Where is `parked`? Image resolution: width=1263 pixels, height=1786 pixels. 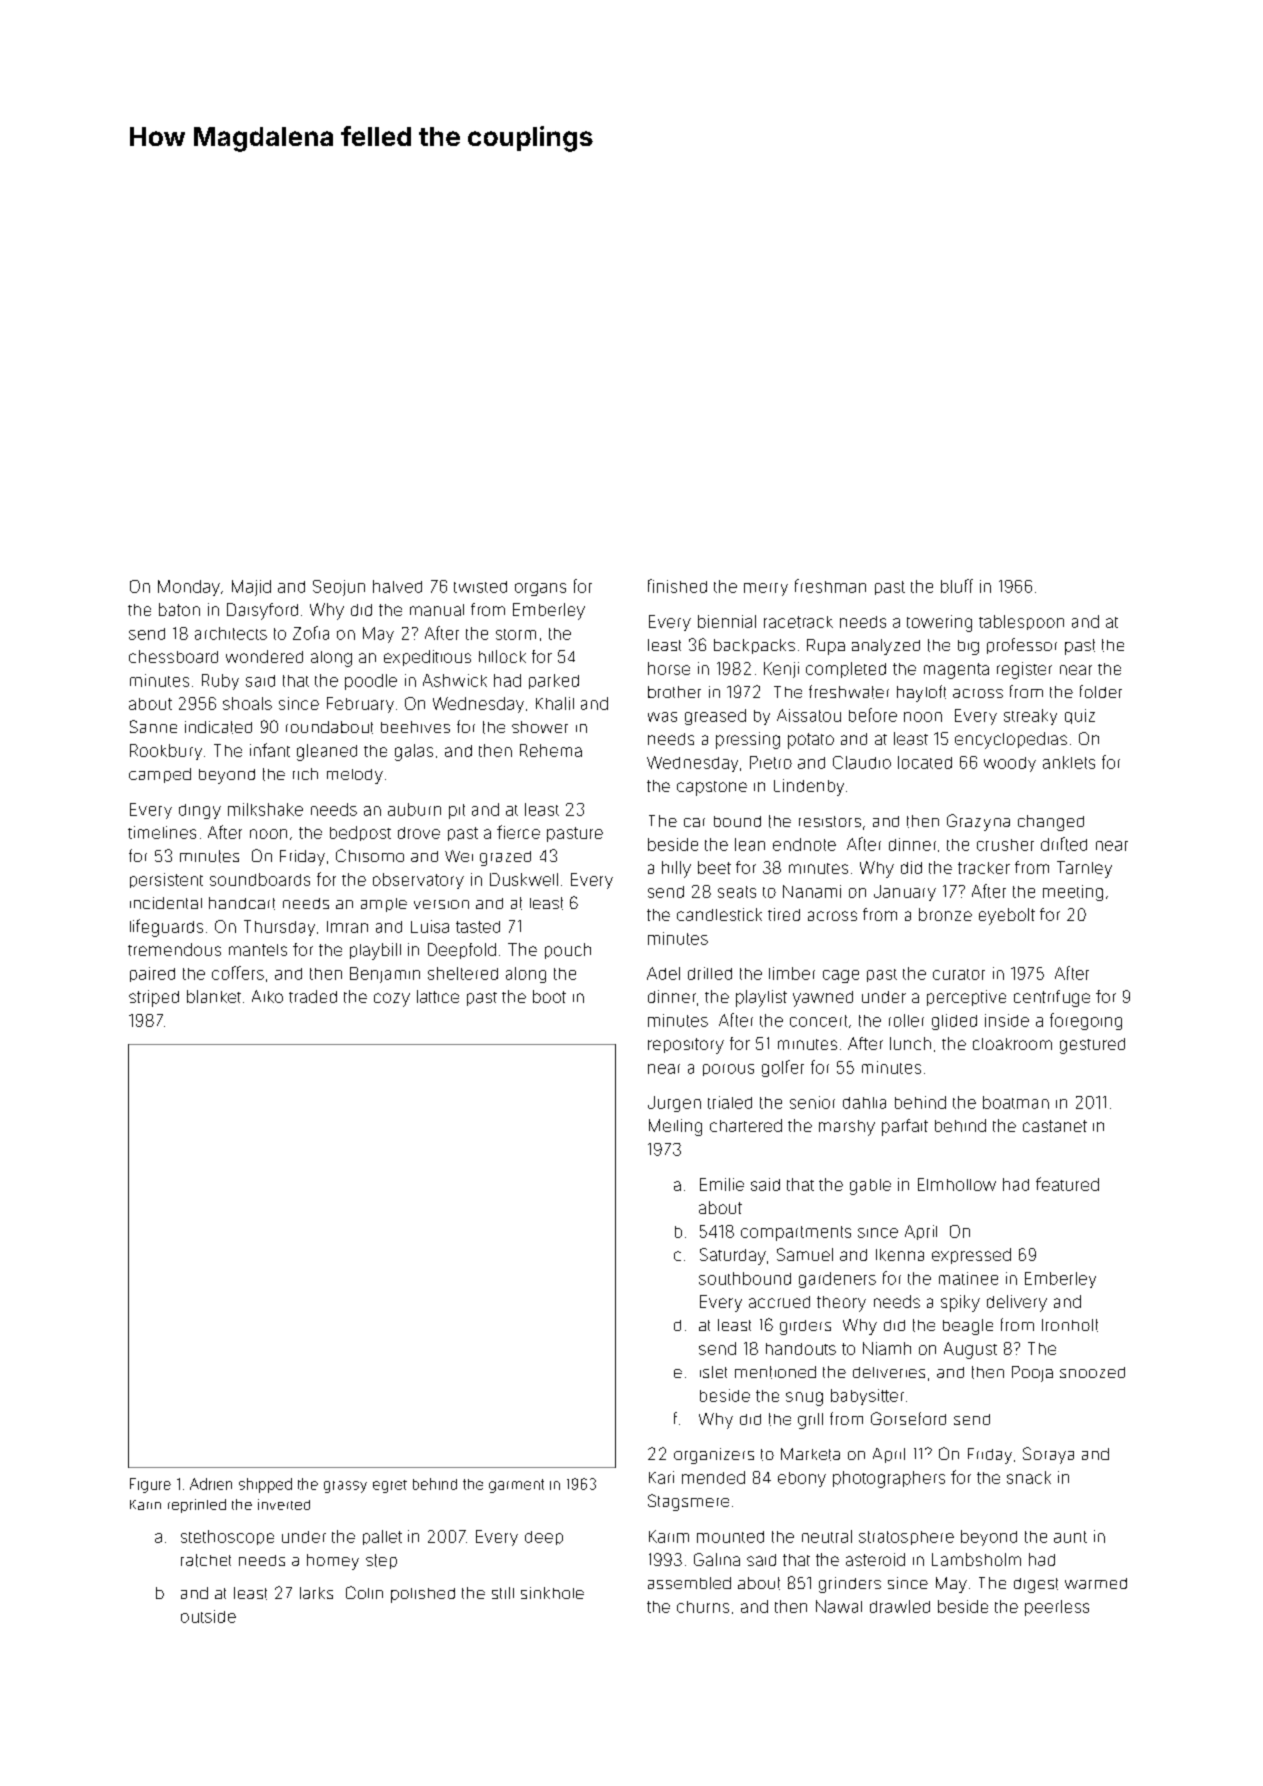 parked is located at coordinates (554, 681).
